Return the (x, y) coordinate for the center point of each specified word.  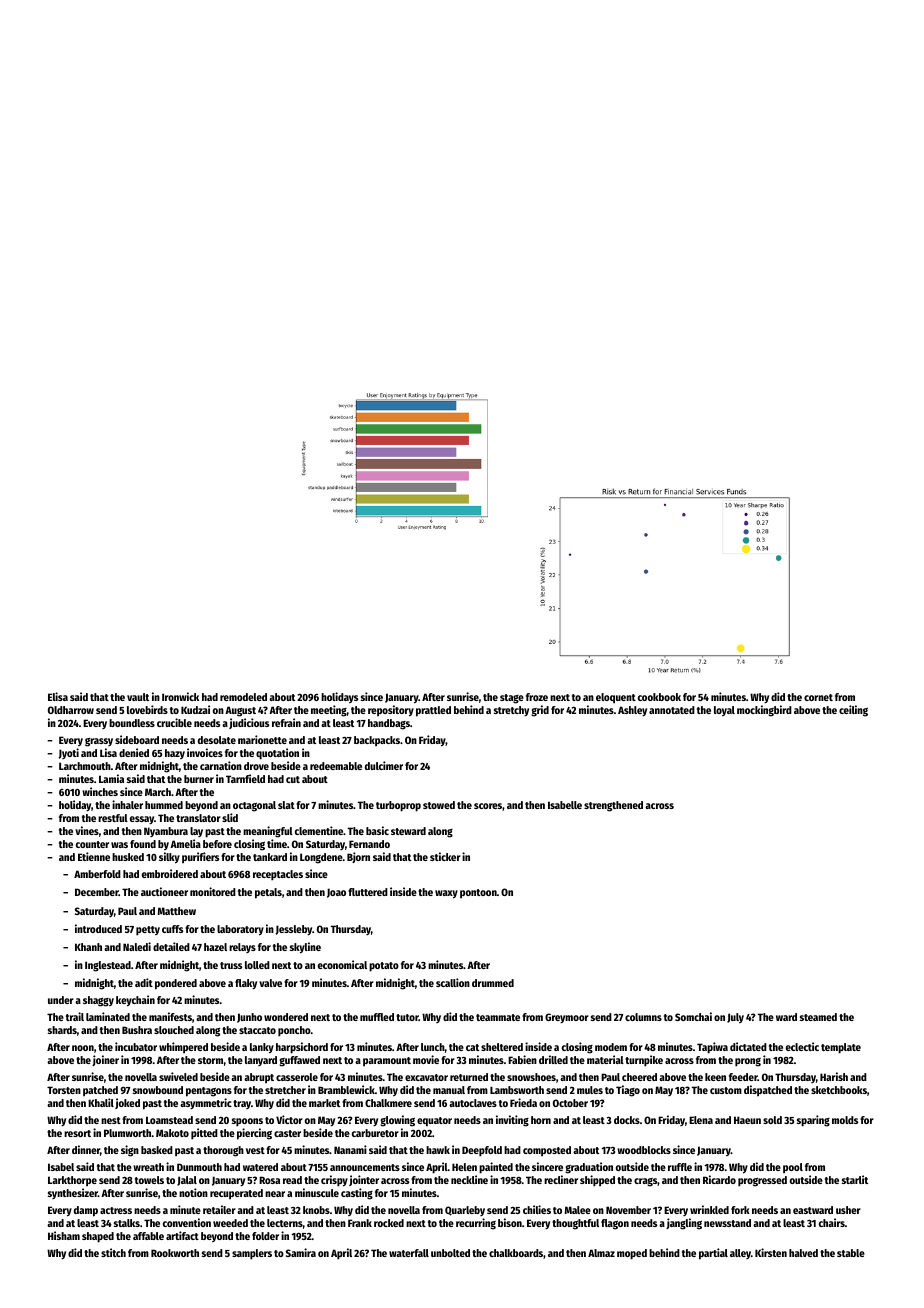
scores (488, 806)
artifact (182, 1235)
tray (242, 1104)
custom (726, 1090)
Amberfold (97, 874)
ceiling (853, 711)
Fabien (522, 1059)
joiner (105, 1060)
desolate (217, 740)
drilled (553, 1059)
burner (199, 779)
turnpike (644, 1060)
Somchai (693, 1016)
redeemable (336, 766)
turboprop (398, 806)
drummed (493, 983)
